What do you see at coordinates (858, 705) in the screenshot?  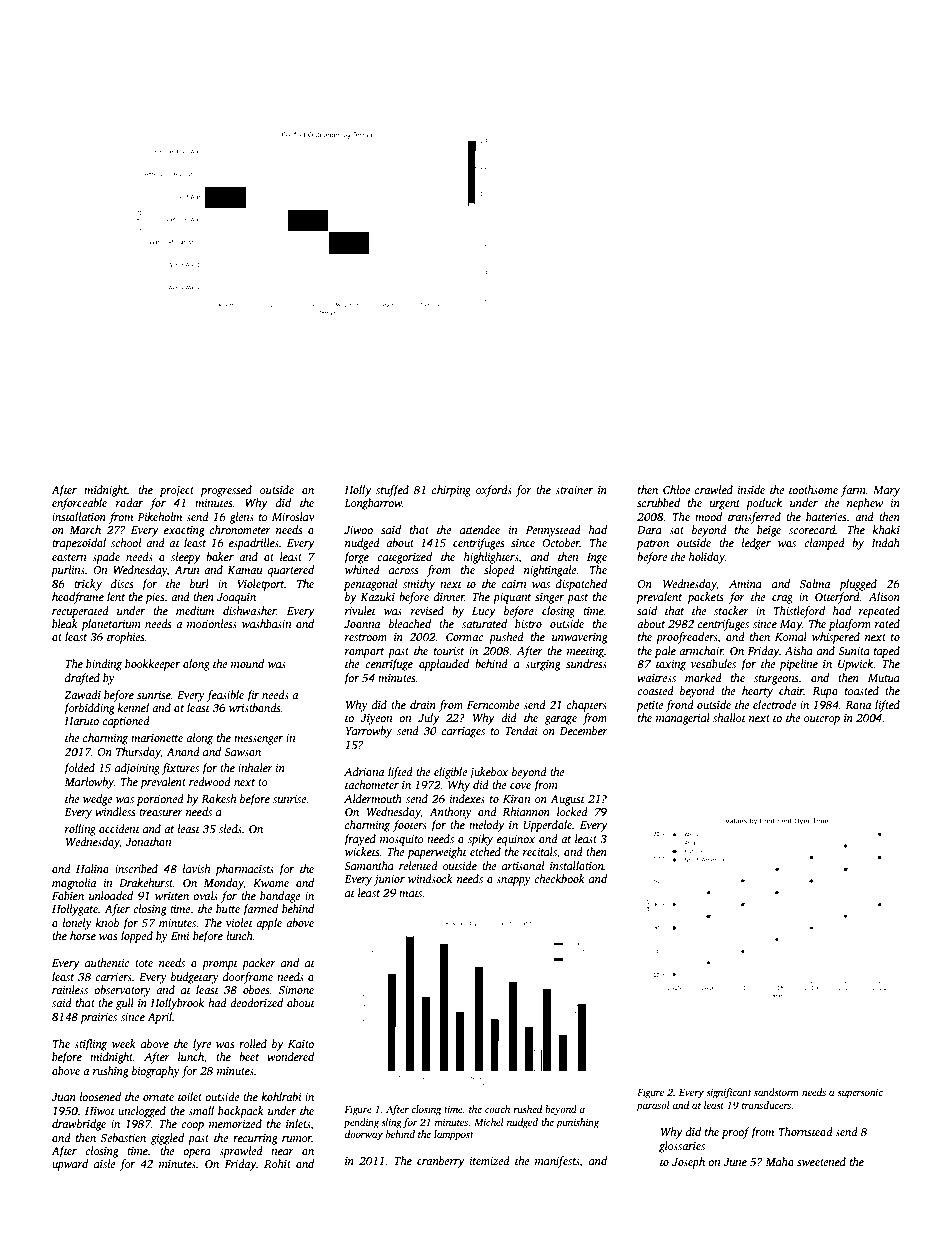 I see `Rana` at bounding box center [858, 705].
